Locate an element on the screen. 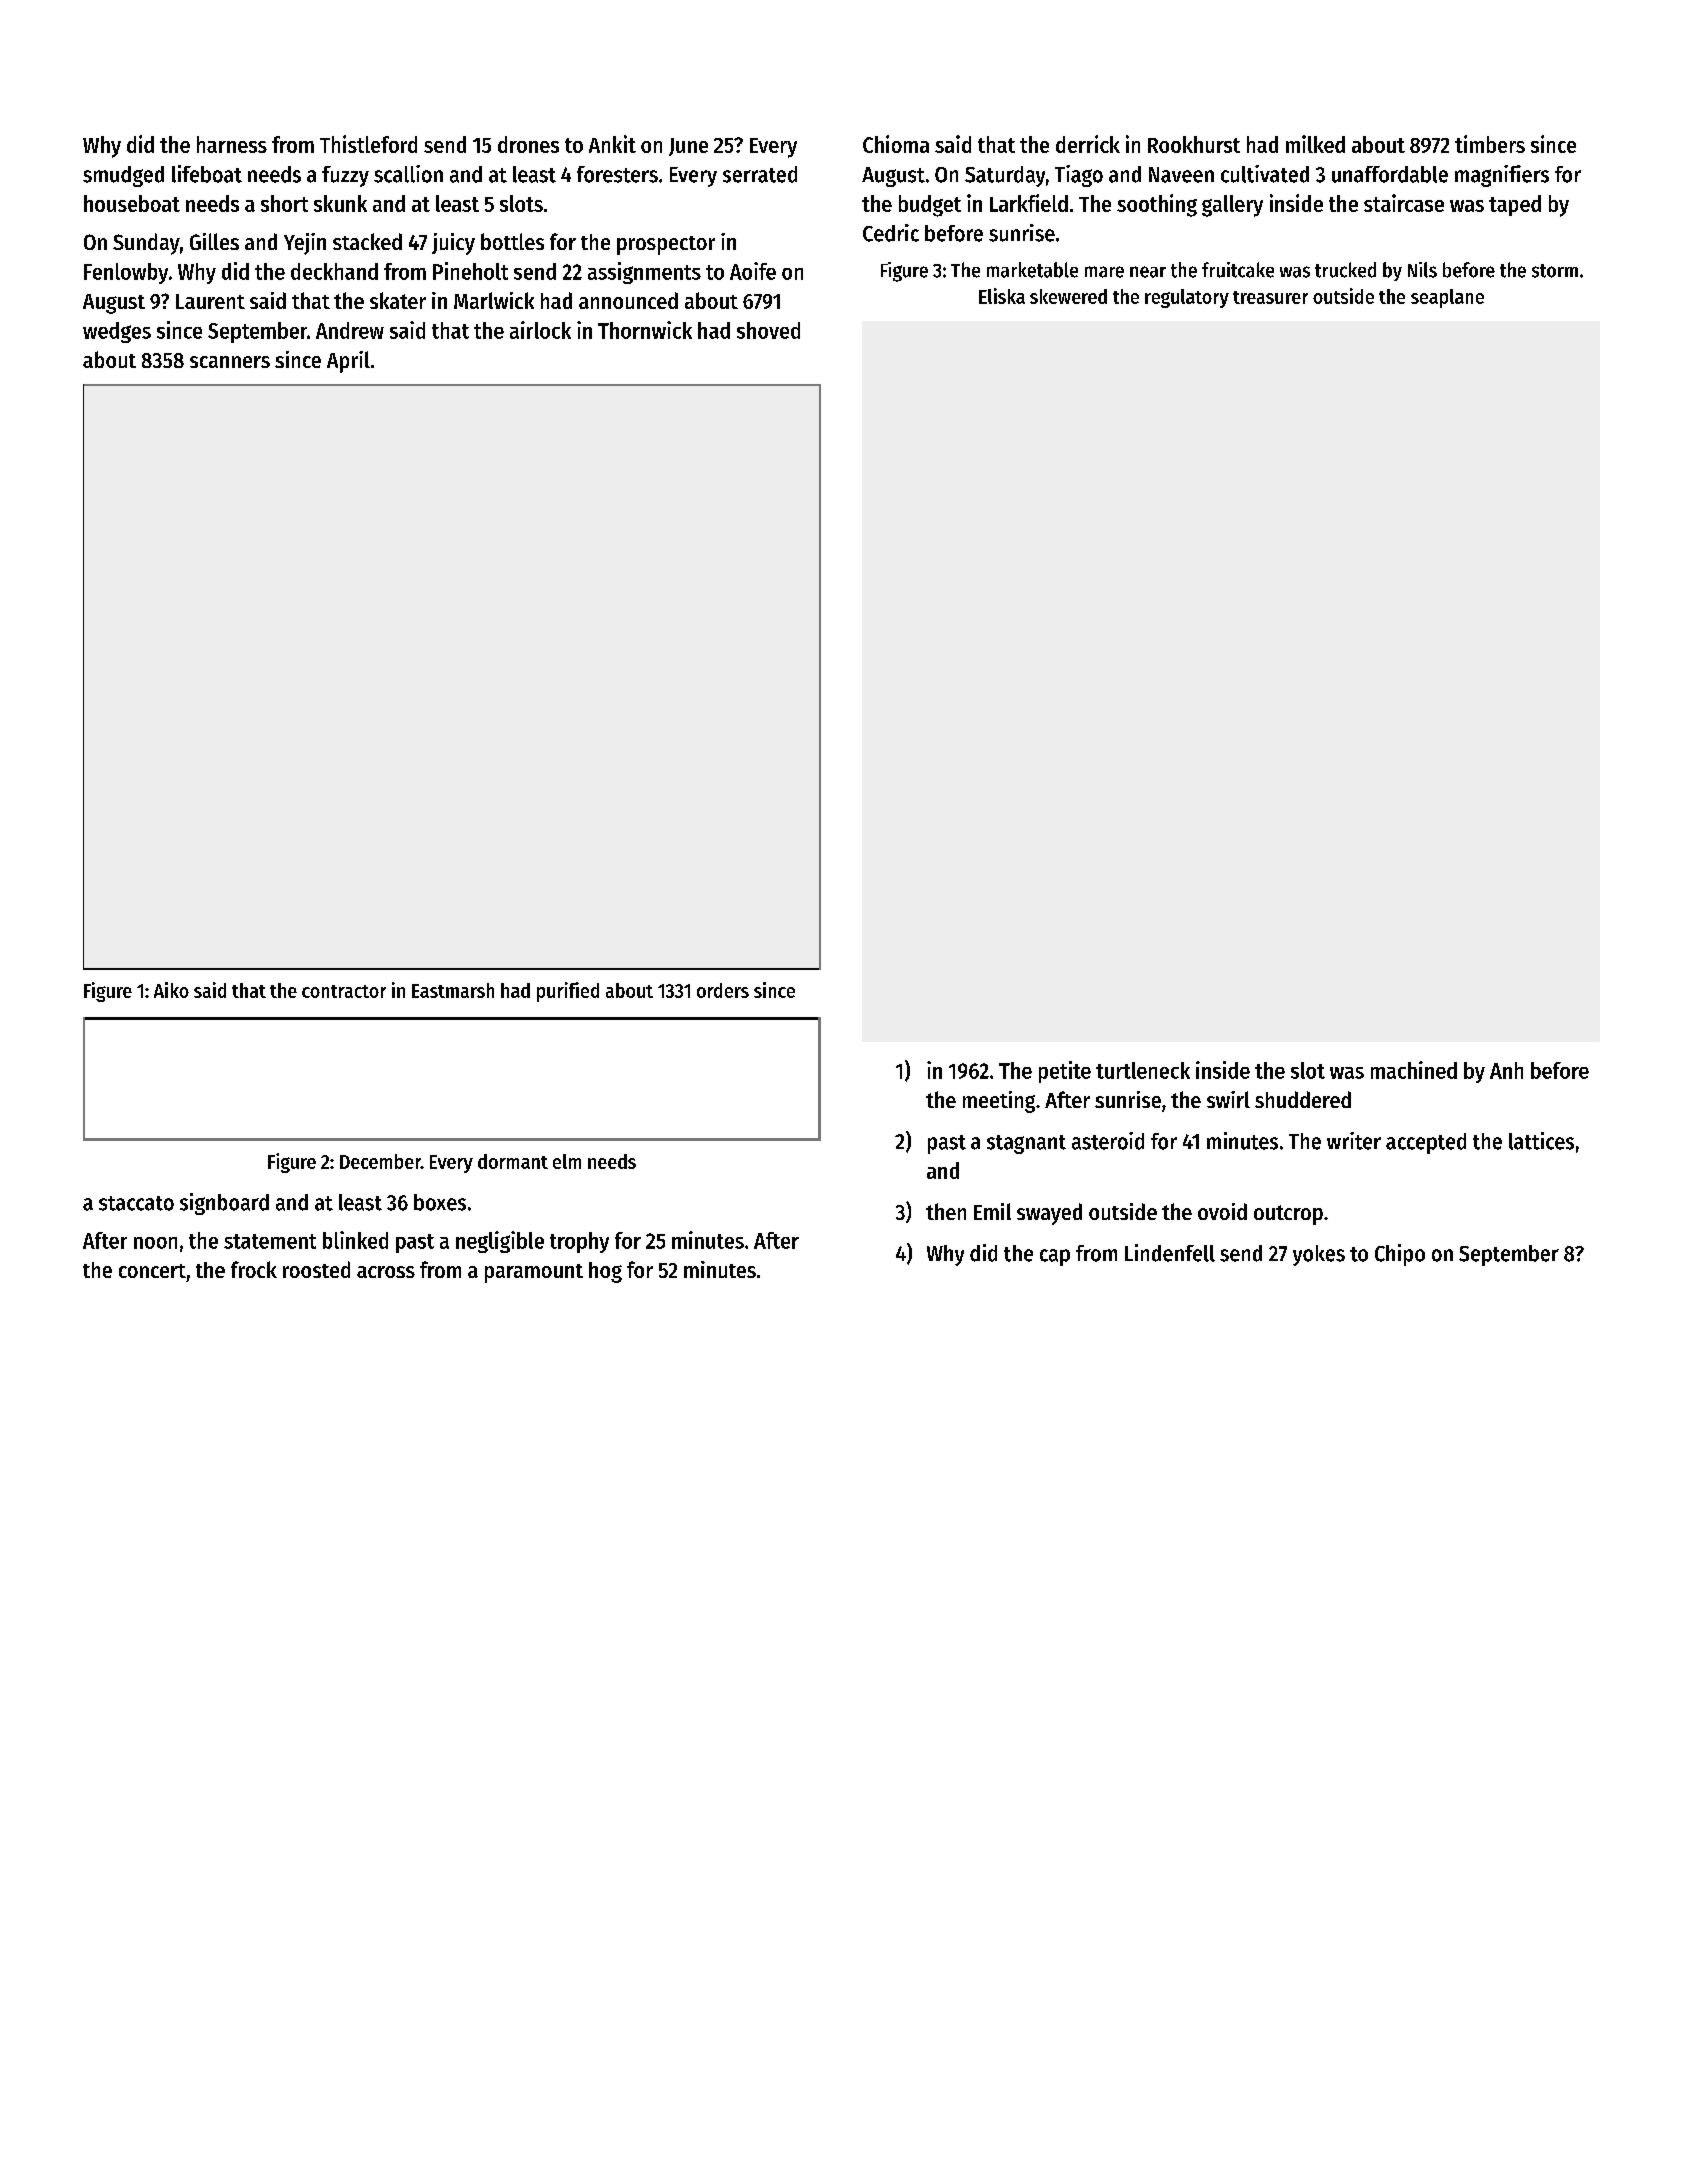 The image size is (1683, 2178). timbers is located at coordinates (1490, 144).
